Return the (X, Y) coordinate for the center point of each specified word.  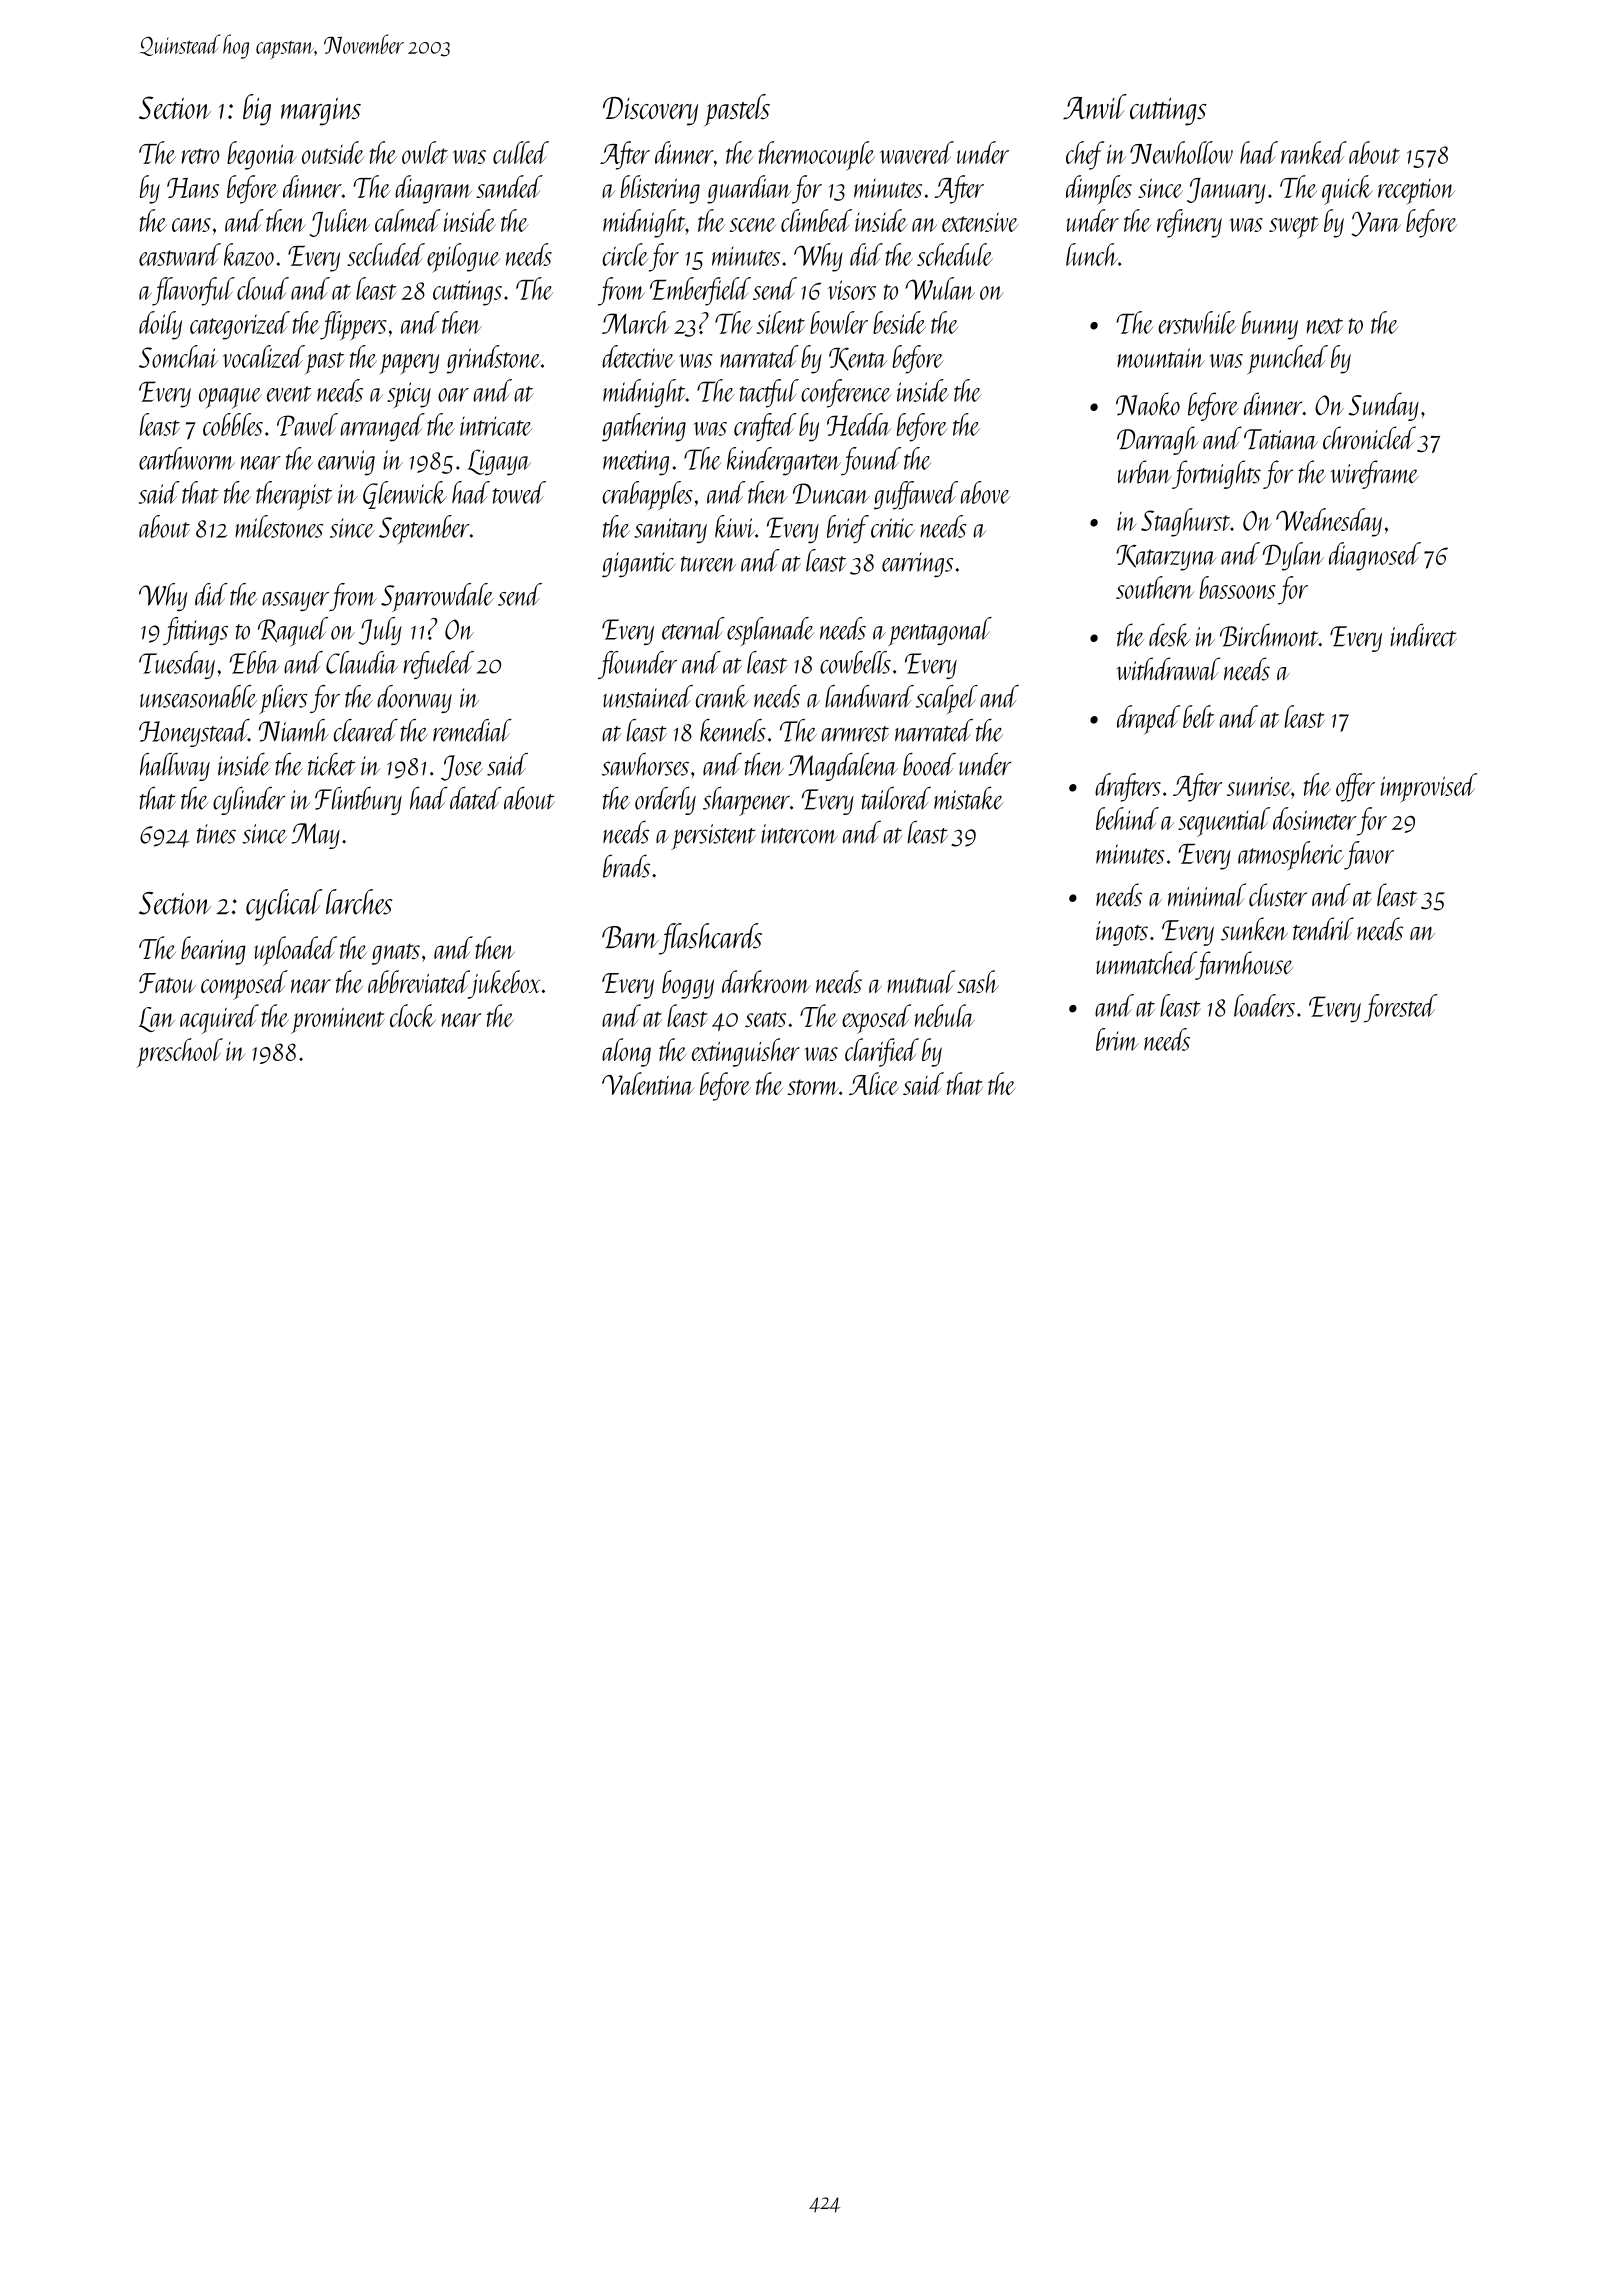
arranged (383, 427)
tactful (769, 393)
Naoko (1148, 404)
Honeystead (194, 733)
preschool (179, 1053)
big (257, 110)
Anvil (1095, 106)
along (626, 1052)
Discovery (650, 111)
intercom (799, 834)
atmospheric (1291, 856)
